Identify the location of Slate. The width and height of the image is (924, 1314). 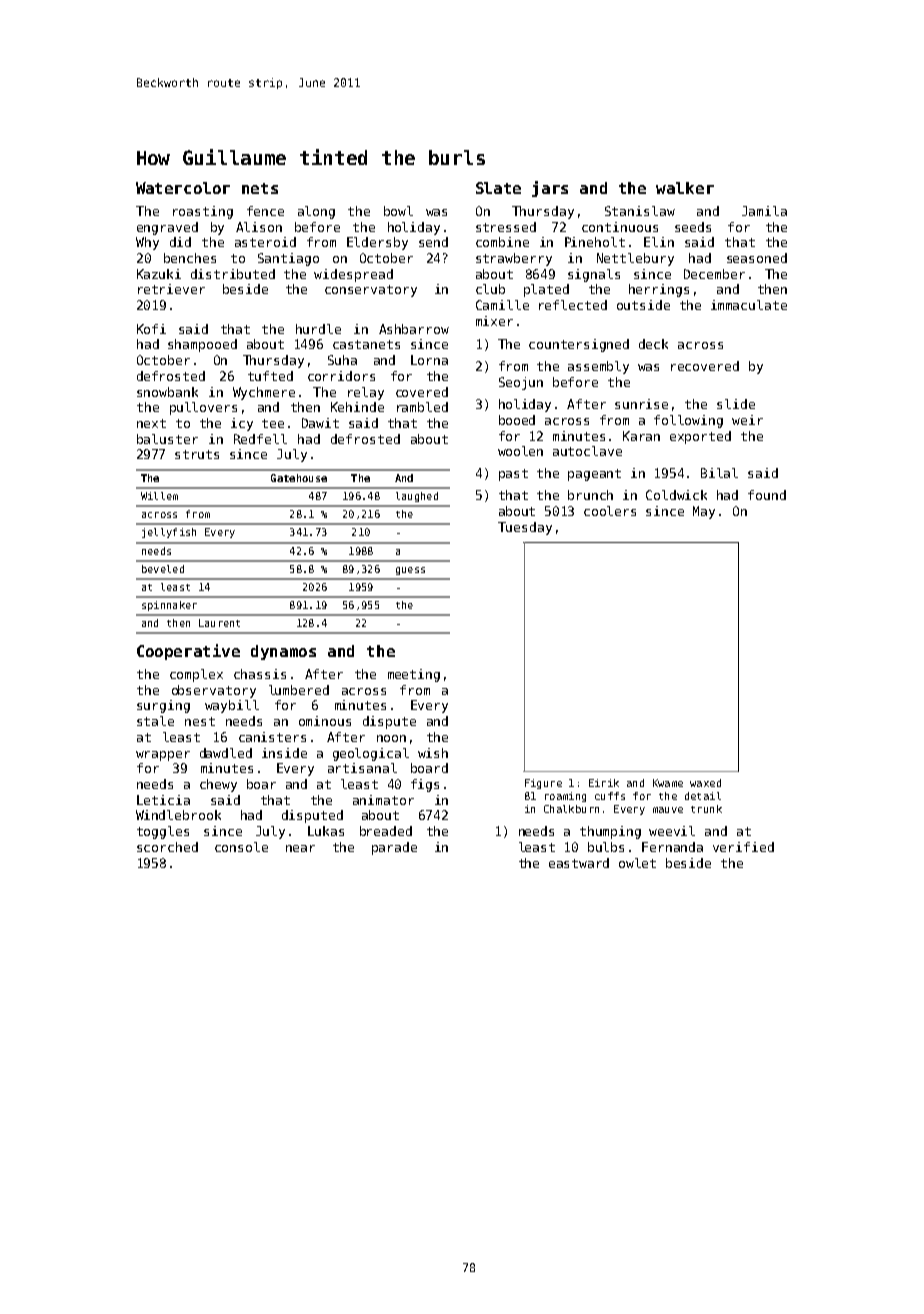
(498, 188).
